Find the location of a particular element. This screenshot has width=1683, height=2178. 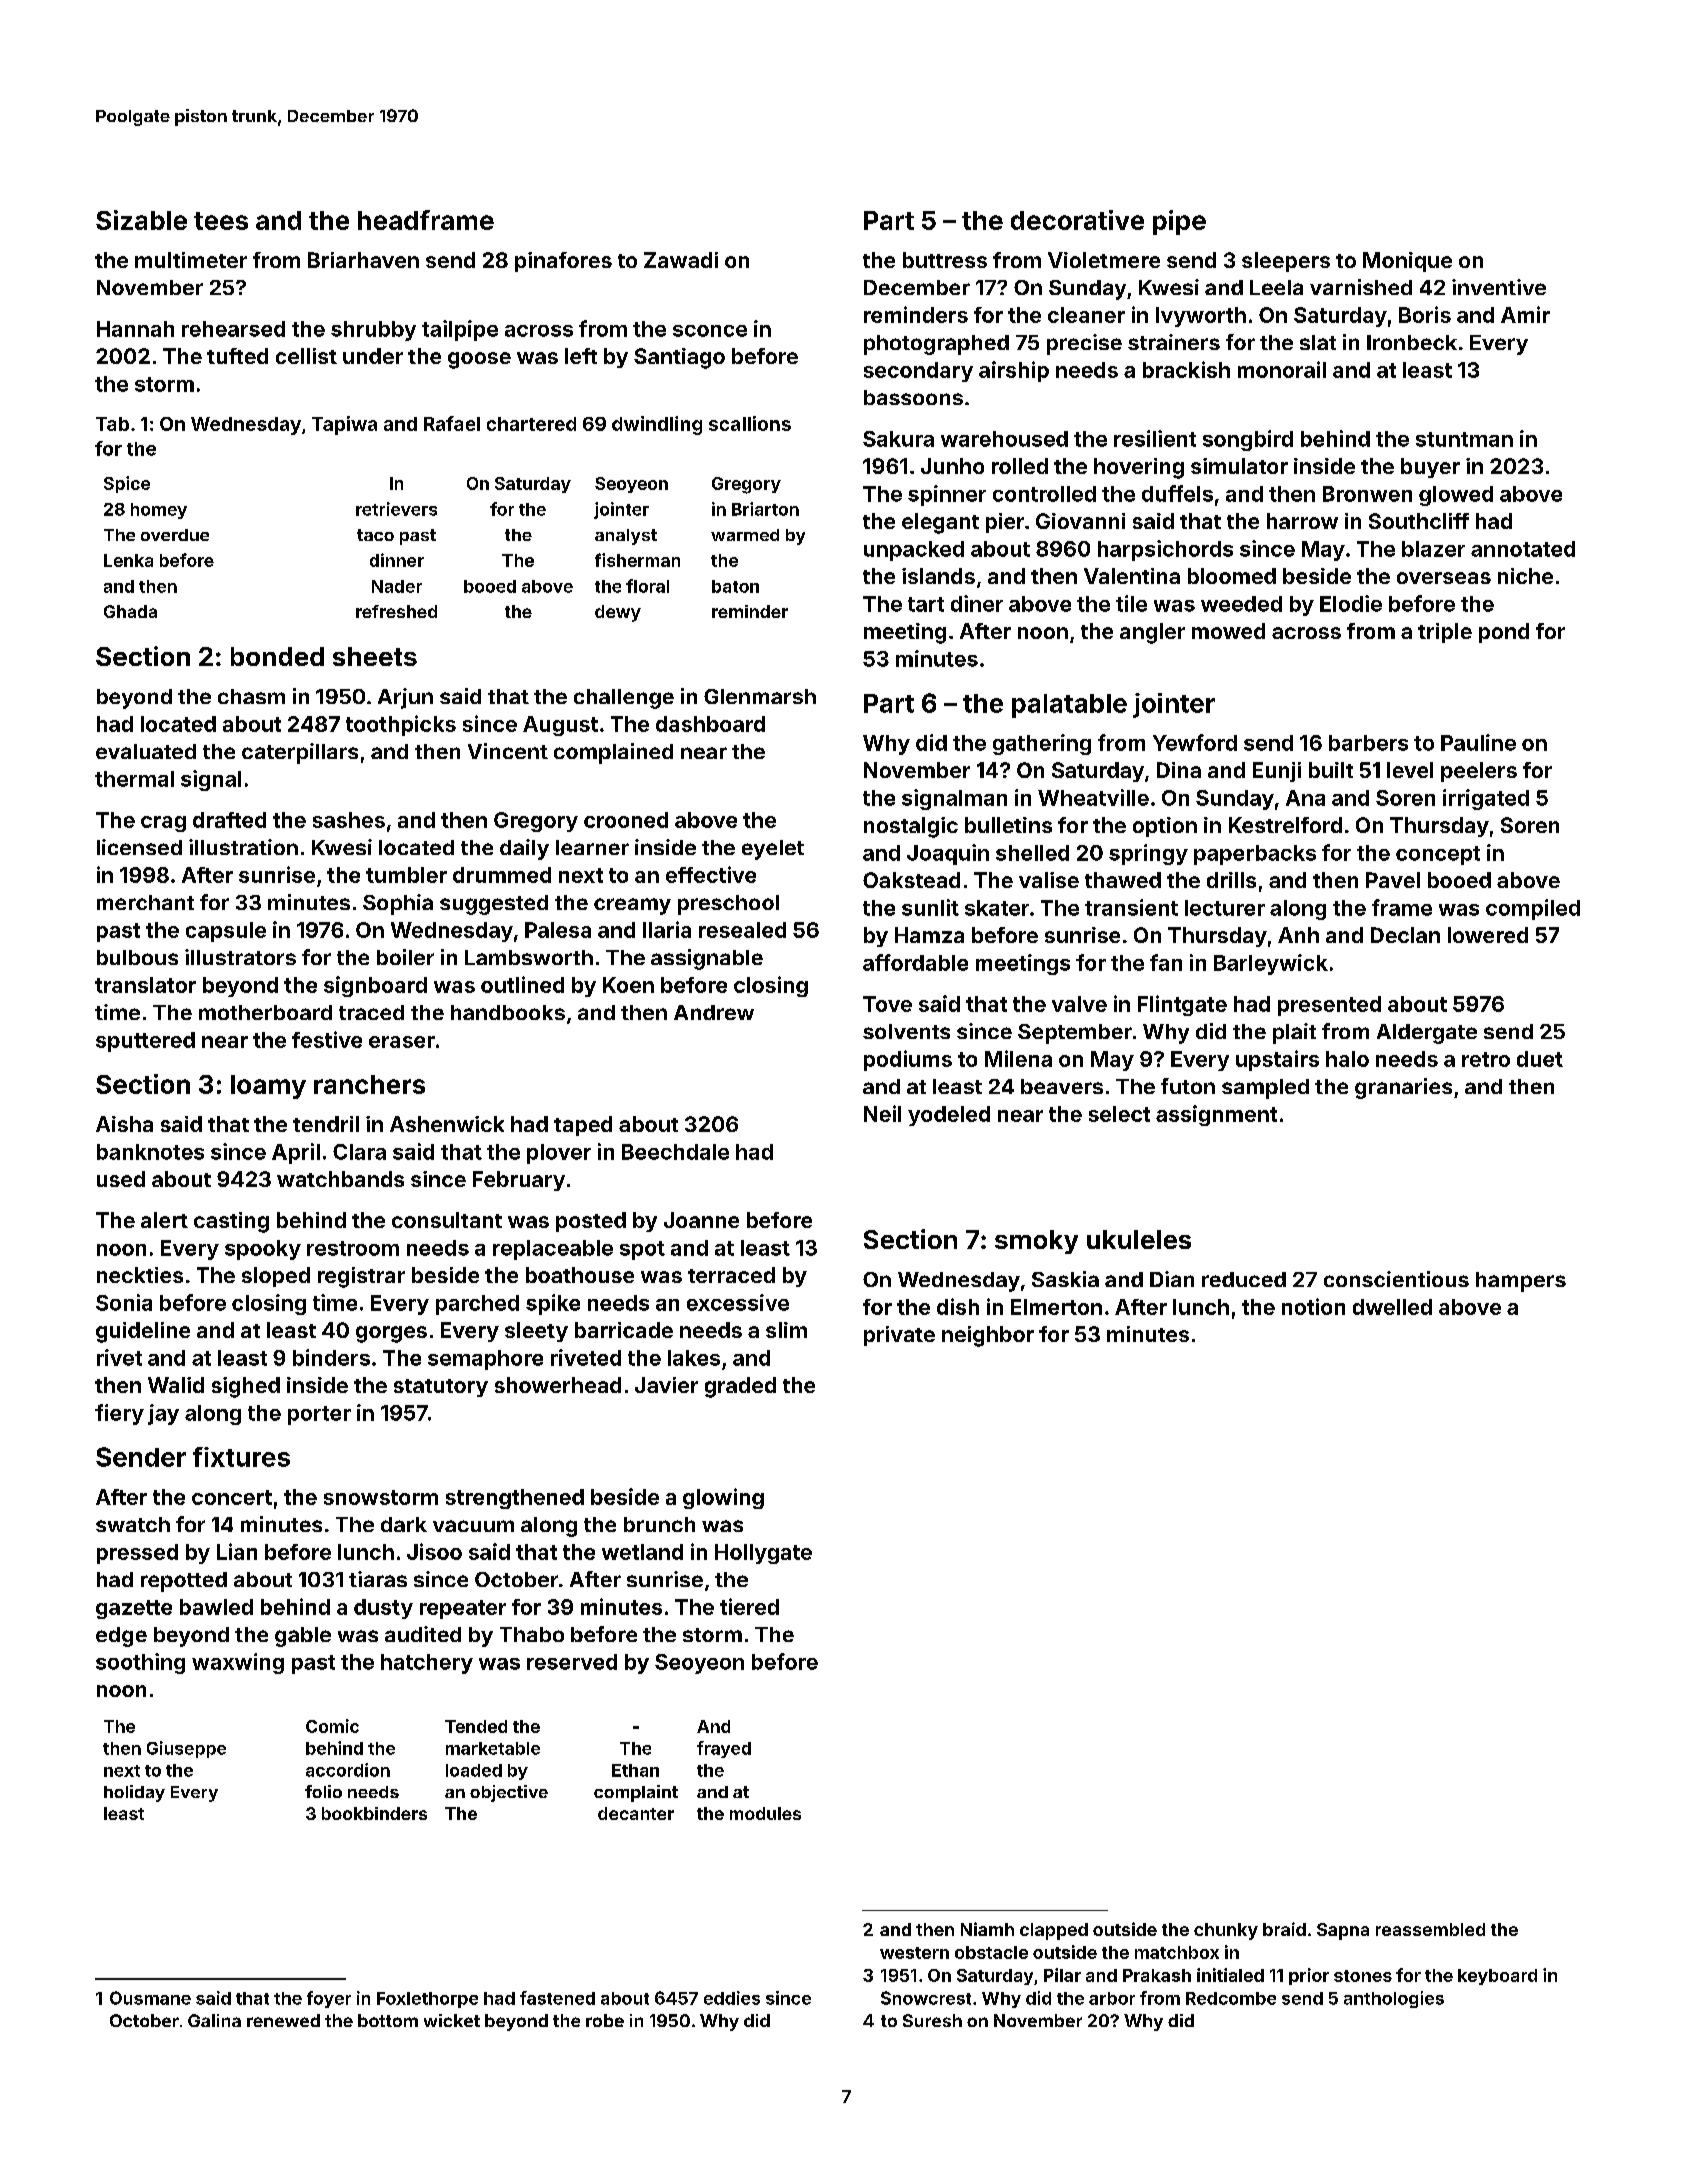

dark is located at coordinates (404, 1524).
